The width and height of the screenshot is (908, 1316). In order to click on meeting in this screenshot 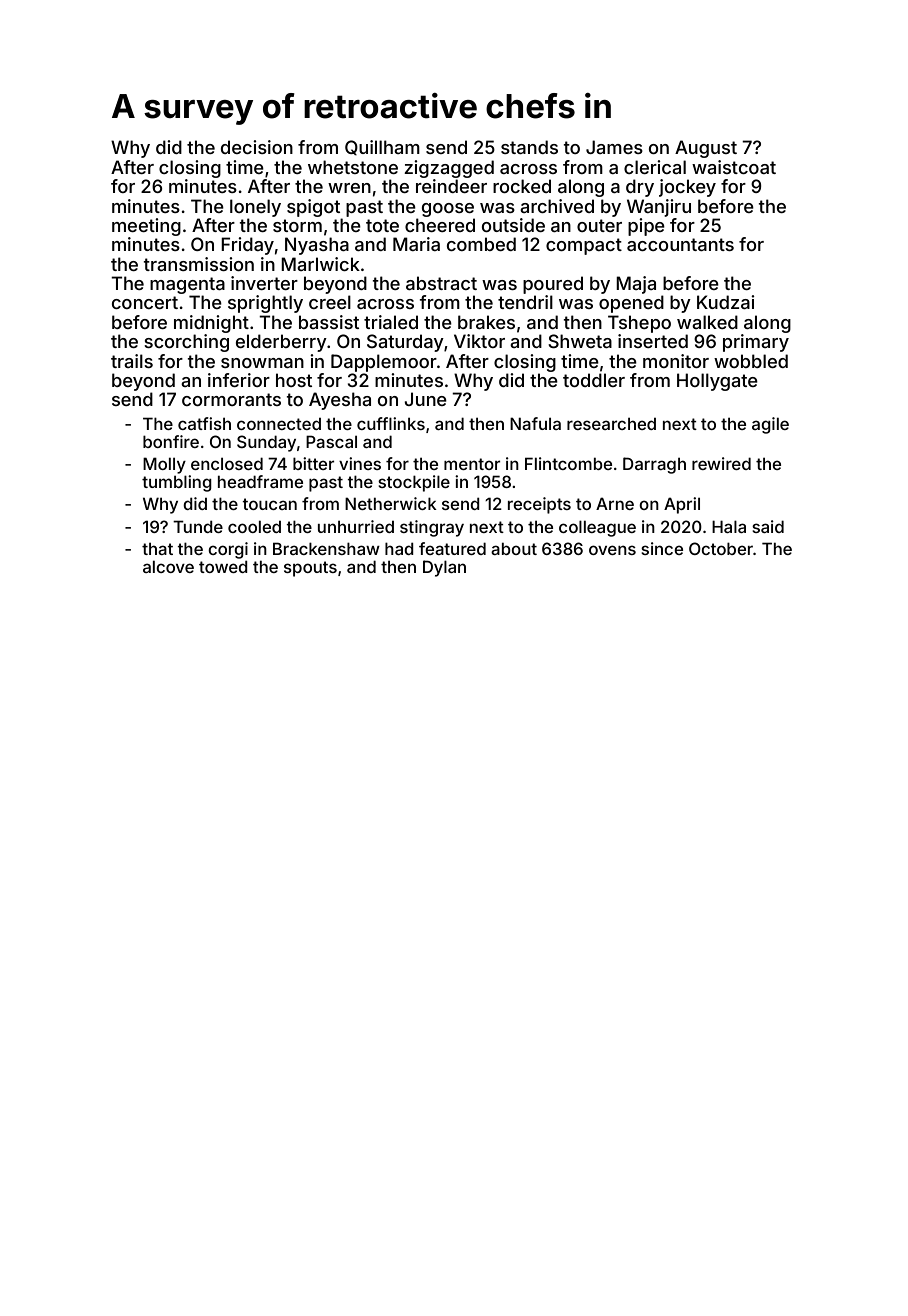, I will do `click(146, 227)`.
